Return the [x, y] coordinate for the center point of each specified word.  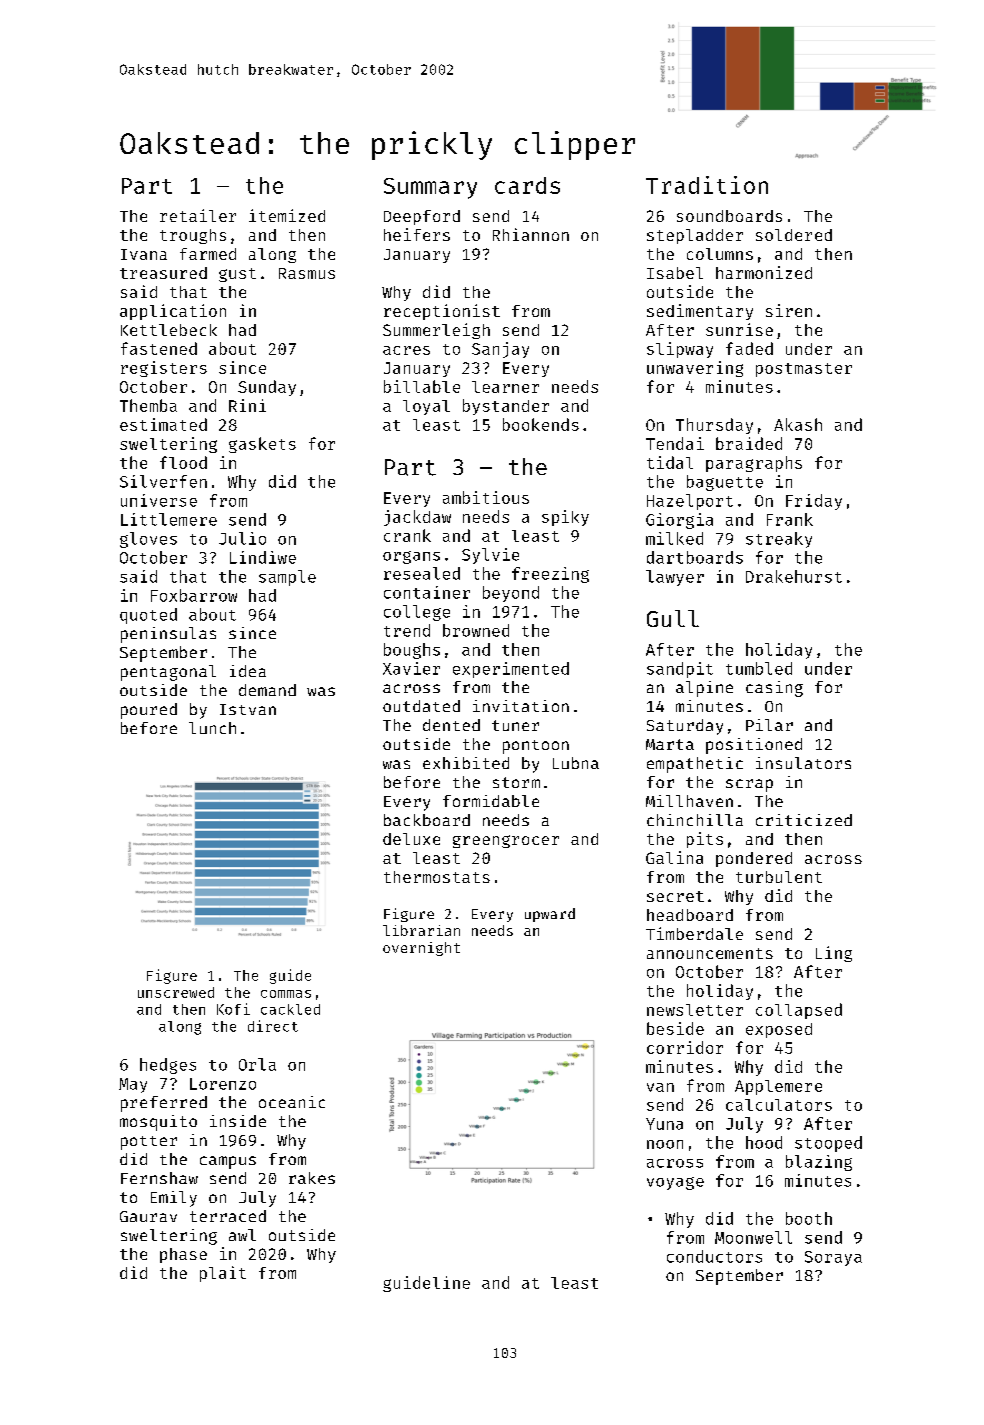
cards [527, 185]
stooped [828, 1144]
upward [550, 915]
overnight [421, 949]
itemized [287, 215]
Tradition [707, 185]
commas [286, 994]
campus [228, 1162]
